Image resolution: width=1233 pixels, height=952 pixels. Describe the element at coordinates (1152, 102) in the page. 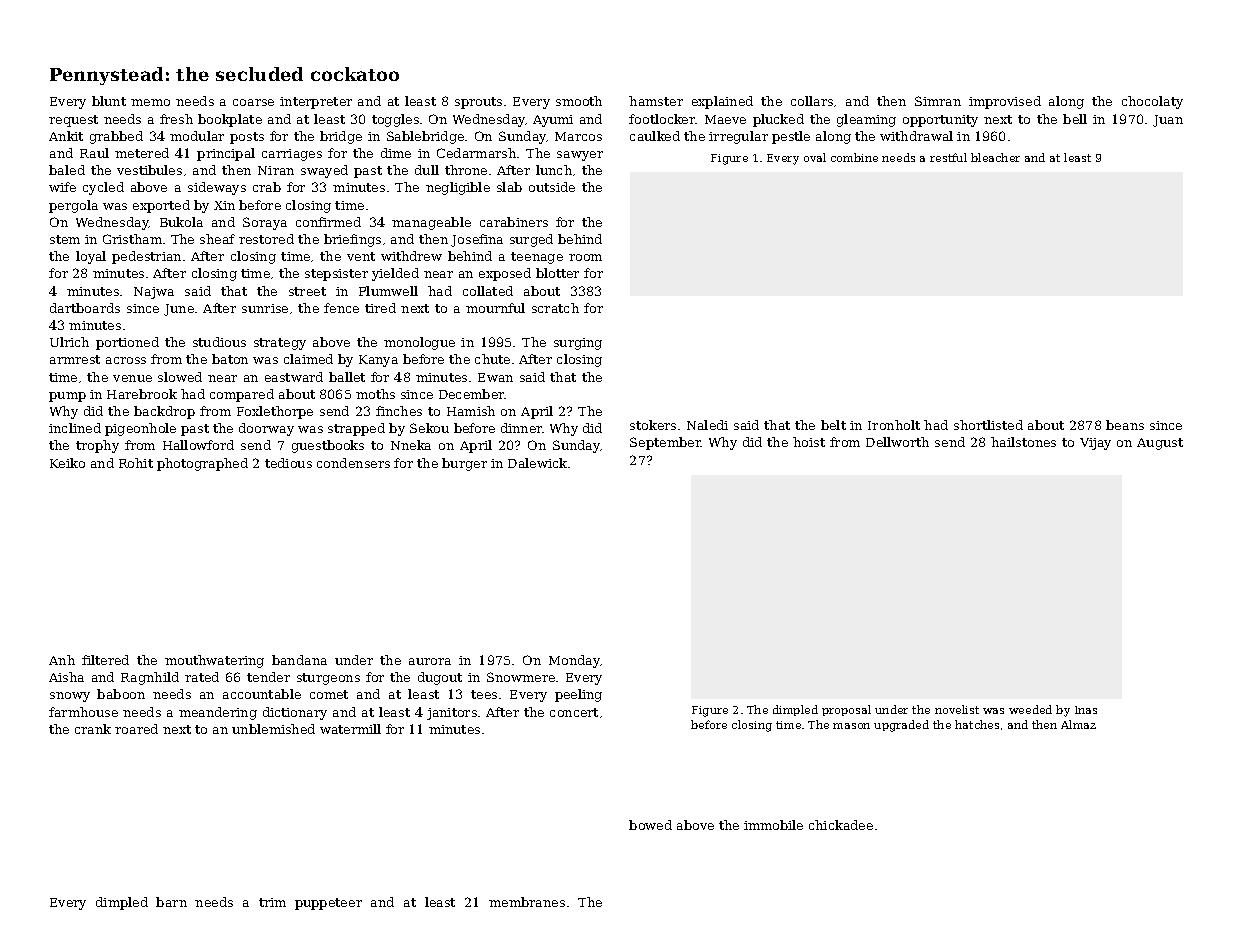

I see `chocolaty` at that location.
